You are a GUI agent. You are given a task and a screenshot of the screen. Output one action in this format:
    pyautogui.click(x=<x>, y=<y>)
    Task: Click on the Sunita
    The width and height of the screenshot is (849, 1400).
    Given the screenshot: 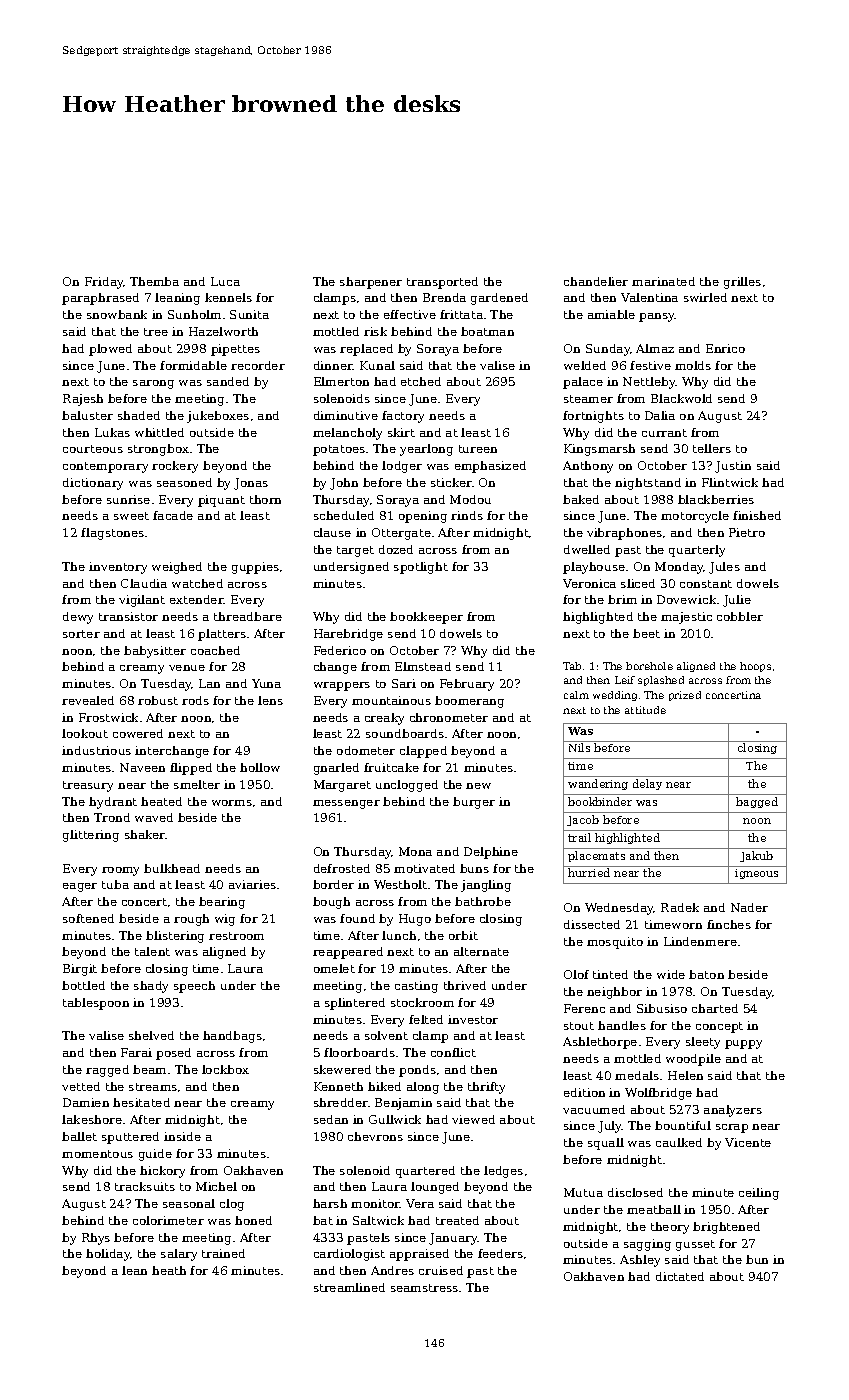 What is the action you would take?
    pyautogui.click(x=249, y=314)
